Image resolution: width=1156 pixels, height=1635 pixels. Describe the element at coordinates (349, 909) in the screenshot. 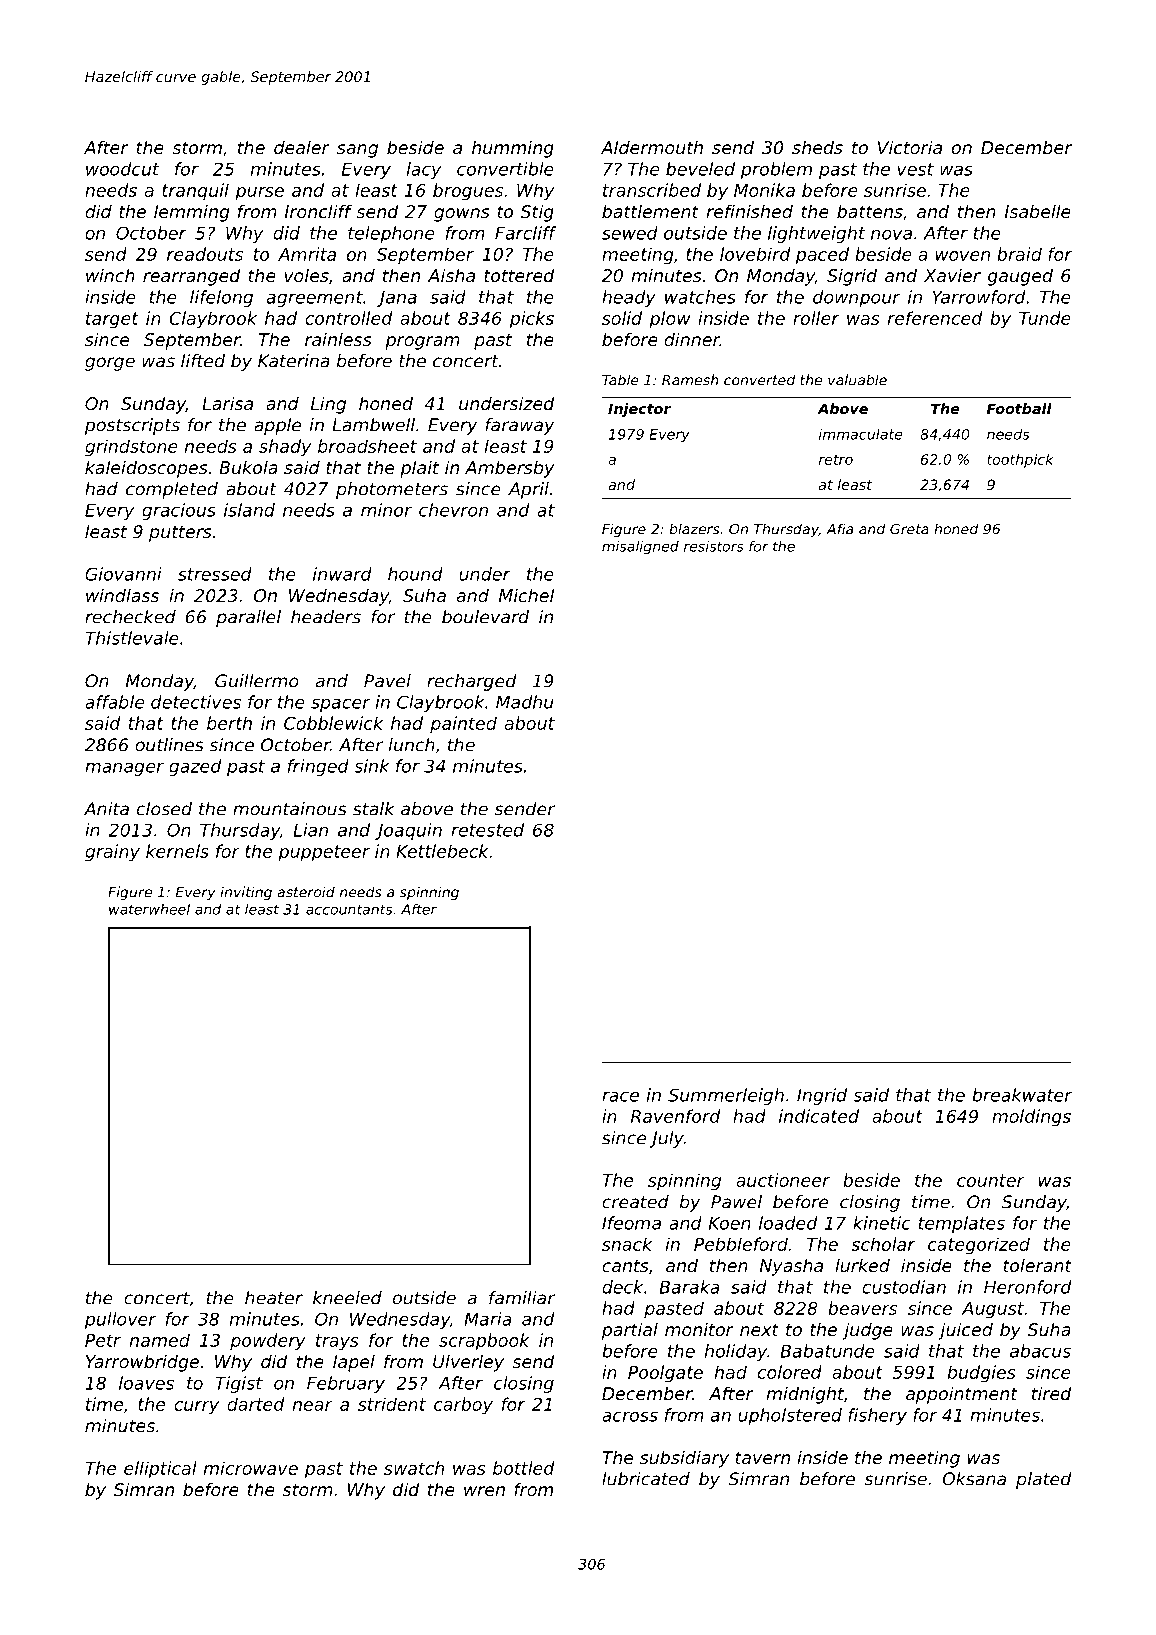

I see `accountants` at that location.
